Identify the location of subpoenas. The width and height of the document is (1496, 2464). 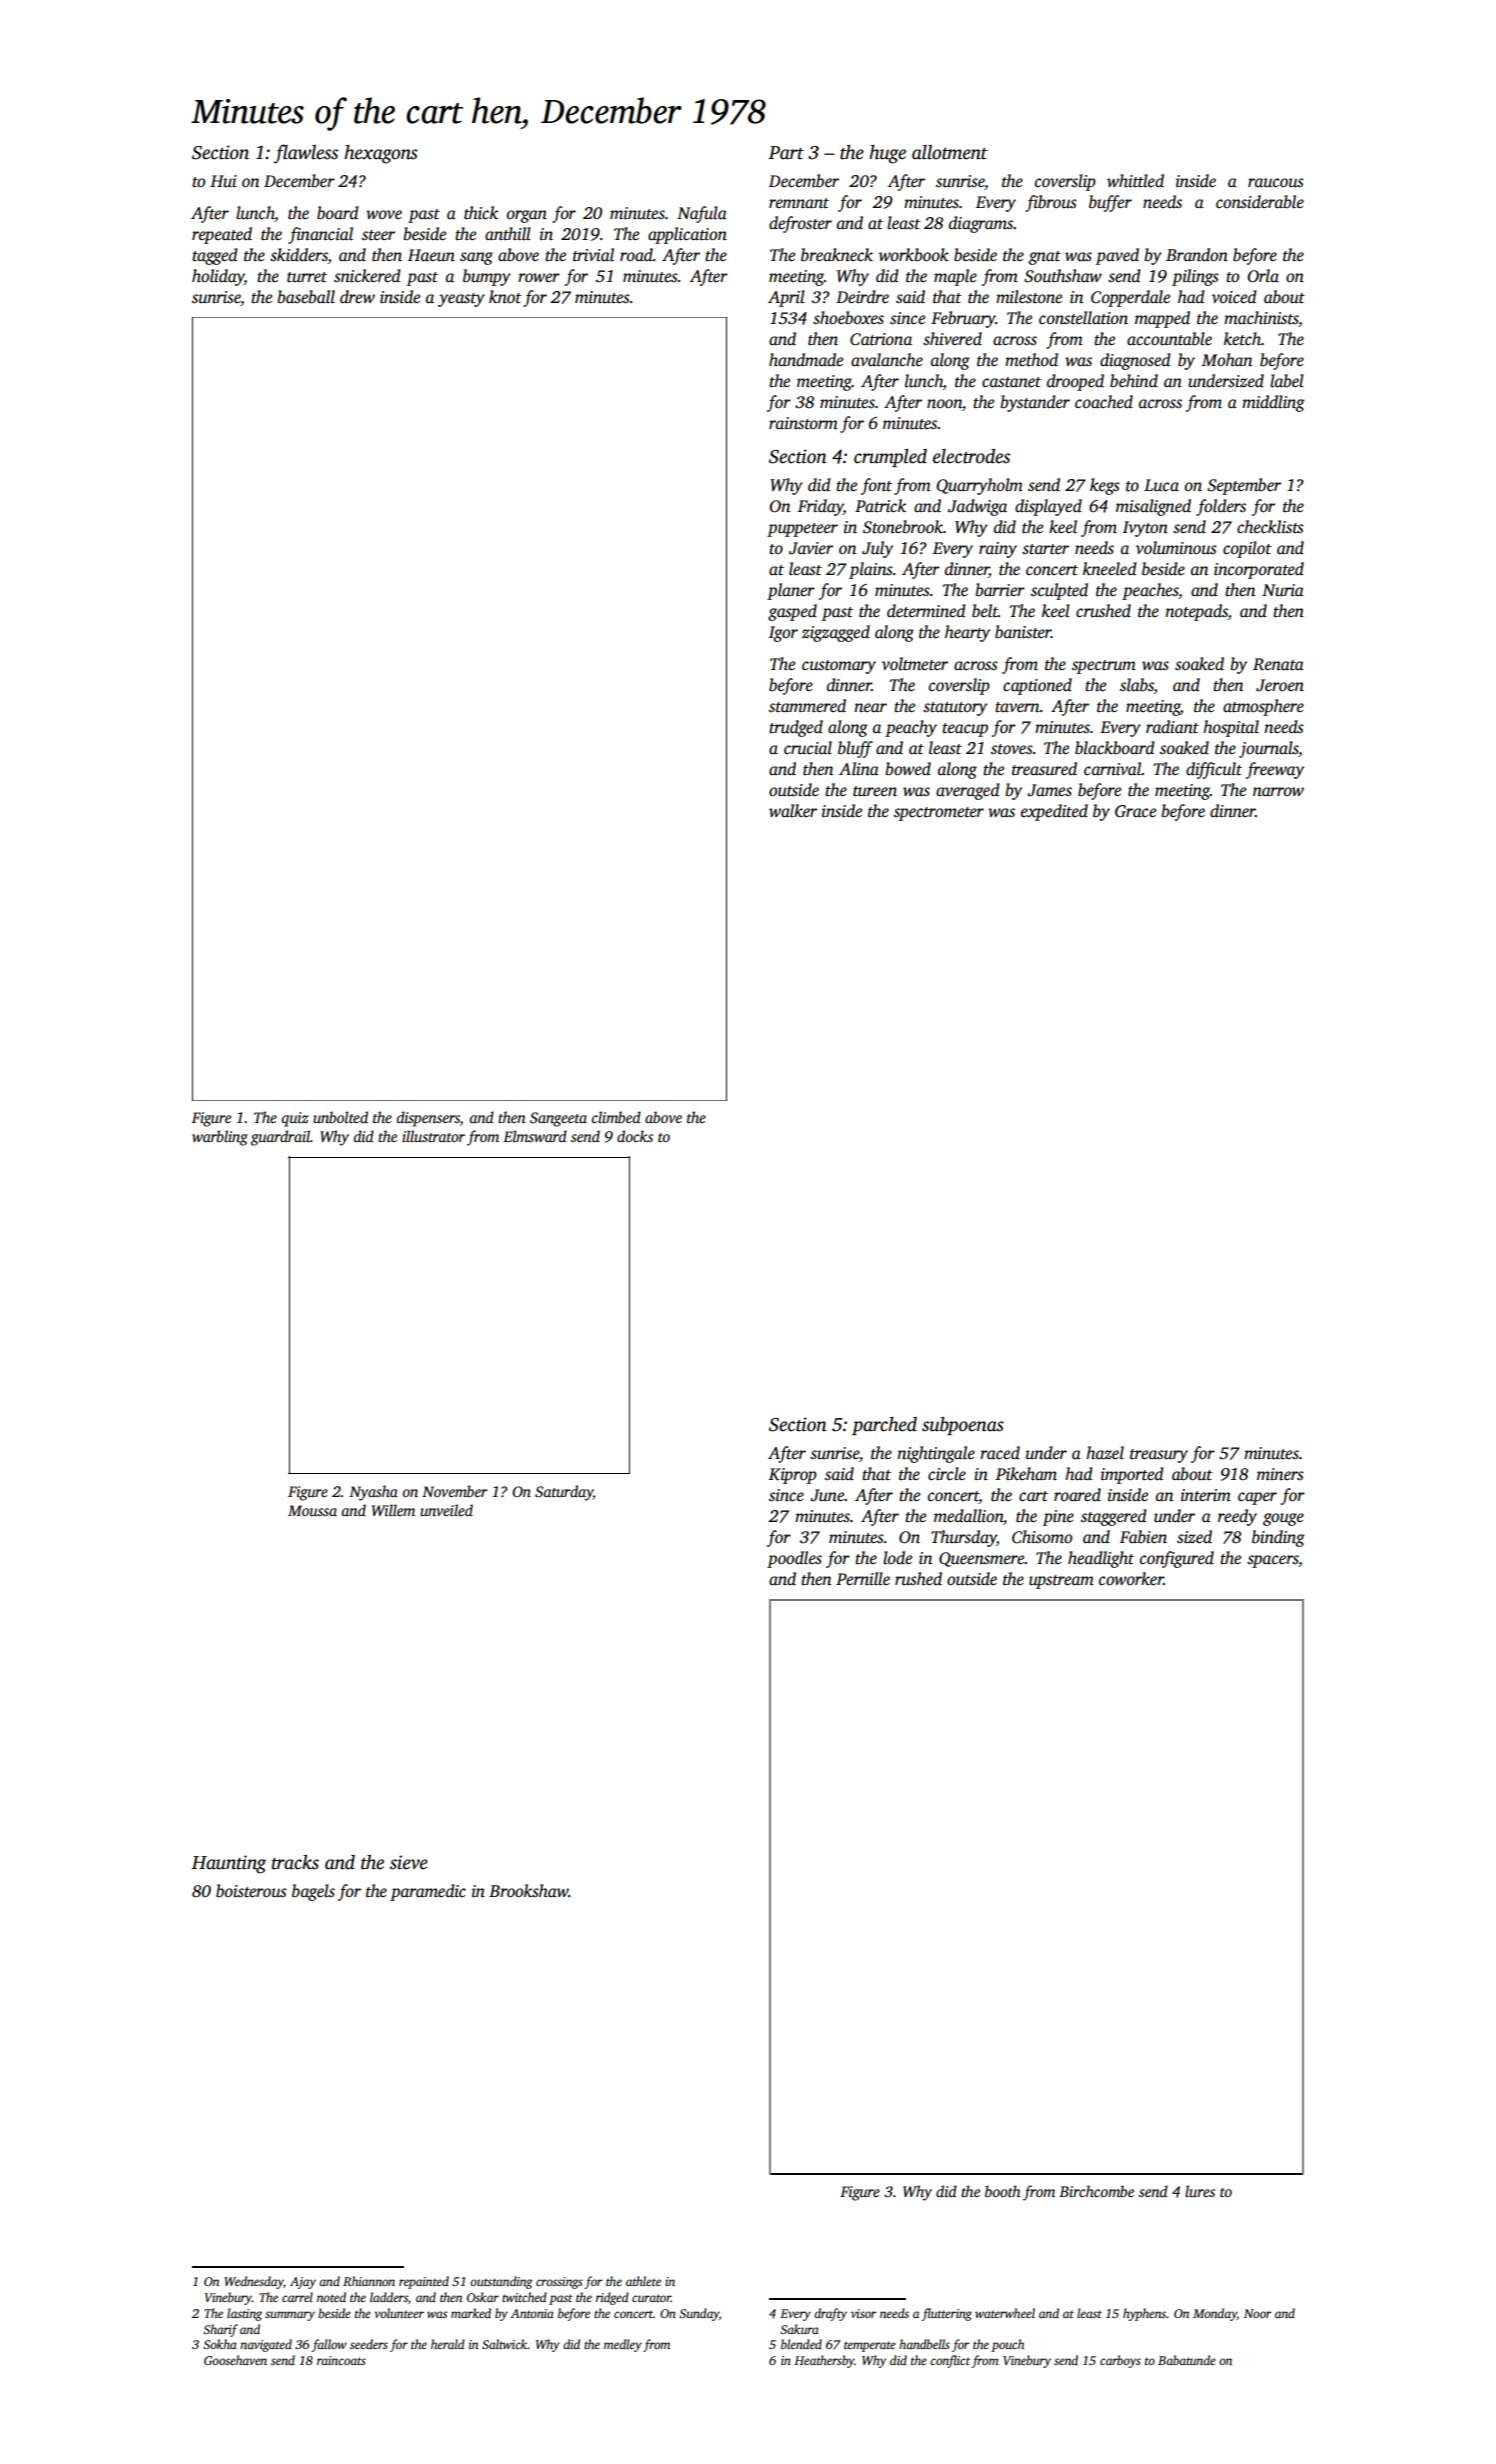
(963, 1426).
